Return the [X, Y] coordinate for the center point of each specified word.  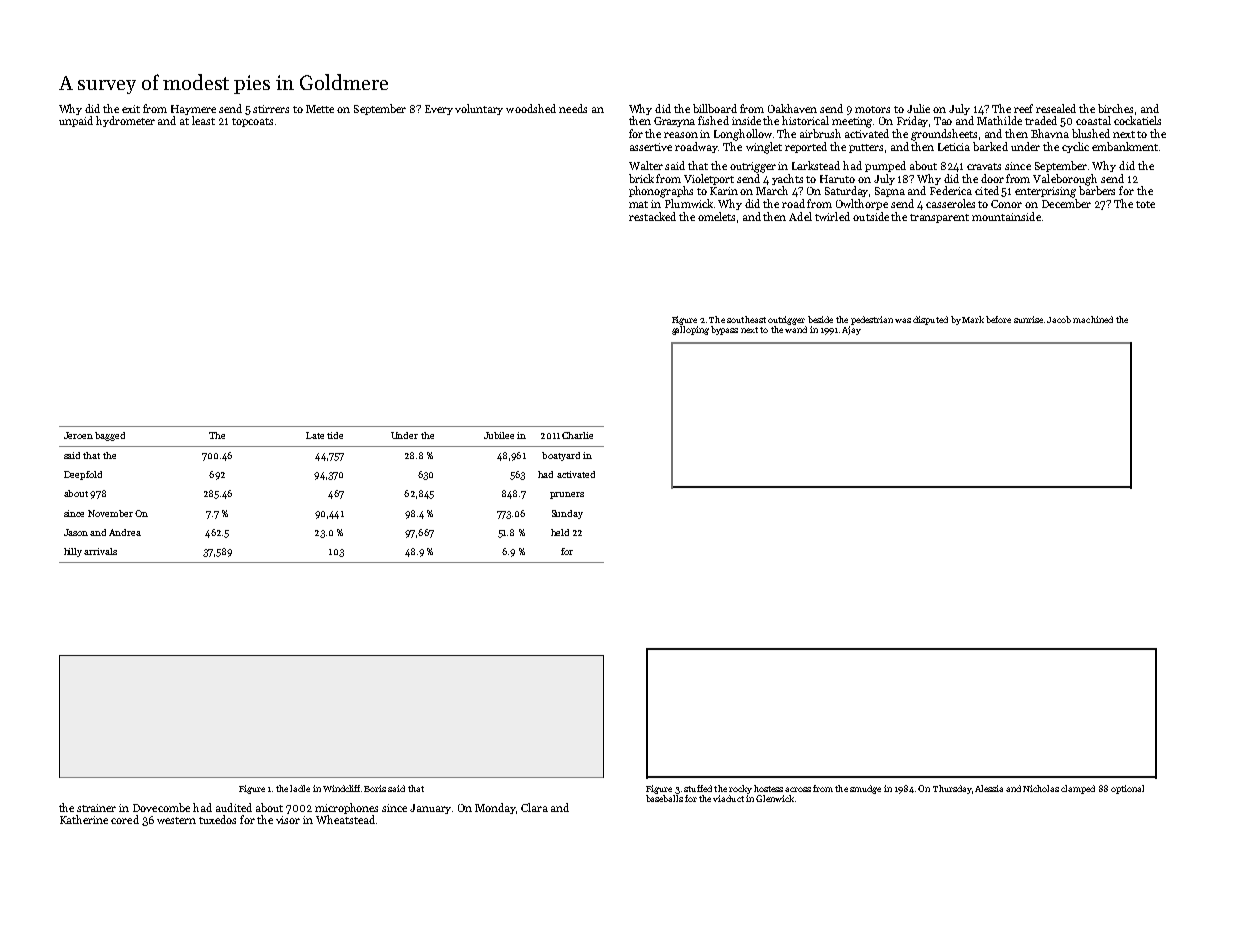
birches [1115, 108]
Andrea [125, 532]
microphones [346, 808]
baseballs [664, 798]
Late [315, 435]
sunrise [1028, 319]
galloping [690, 330]
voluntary [479, 109]
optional [1127, 789]
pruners [567, 495]
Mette [320, 109]
